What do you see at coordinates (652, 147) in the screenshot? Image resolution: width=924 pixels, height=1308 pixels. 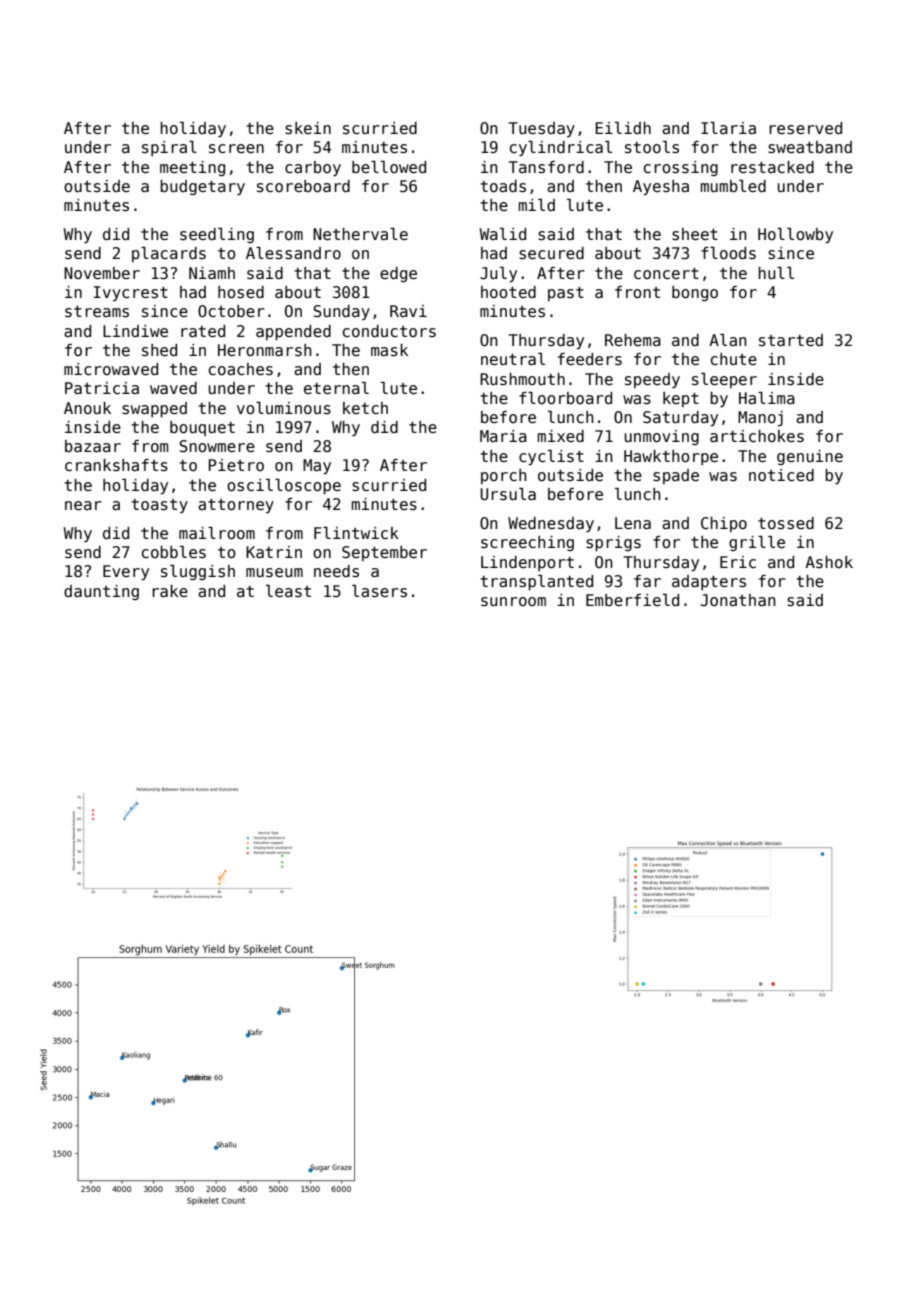 I see `stools` at bounding box center [652, 147].
